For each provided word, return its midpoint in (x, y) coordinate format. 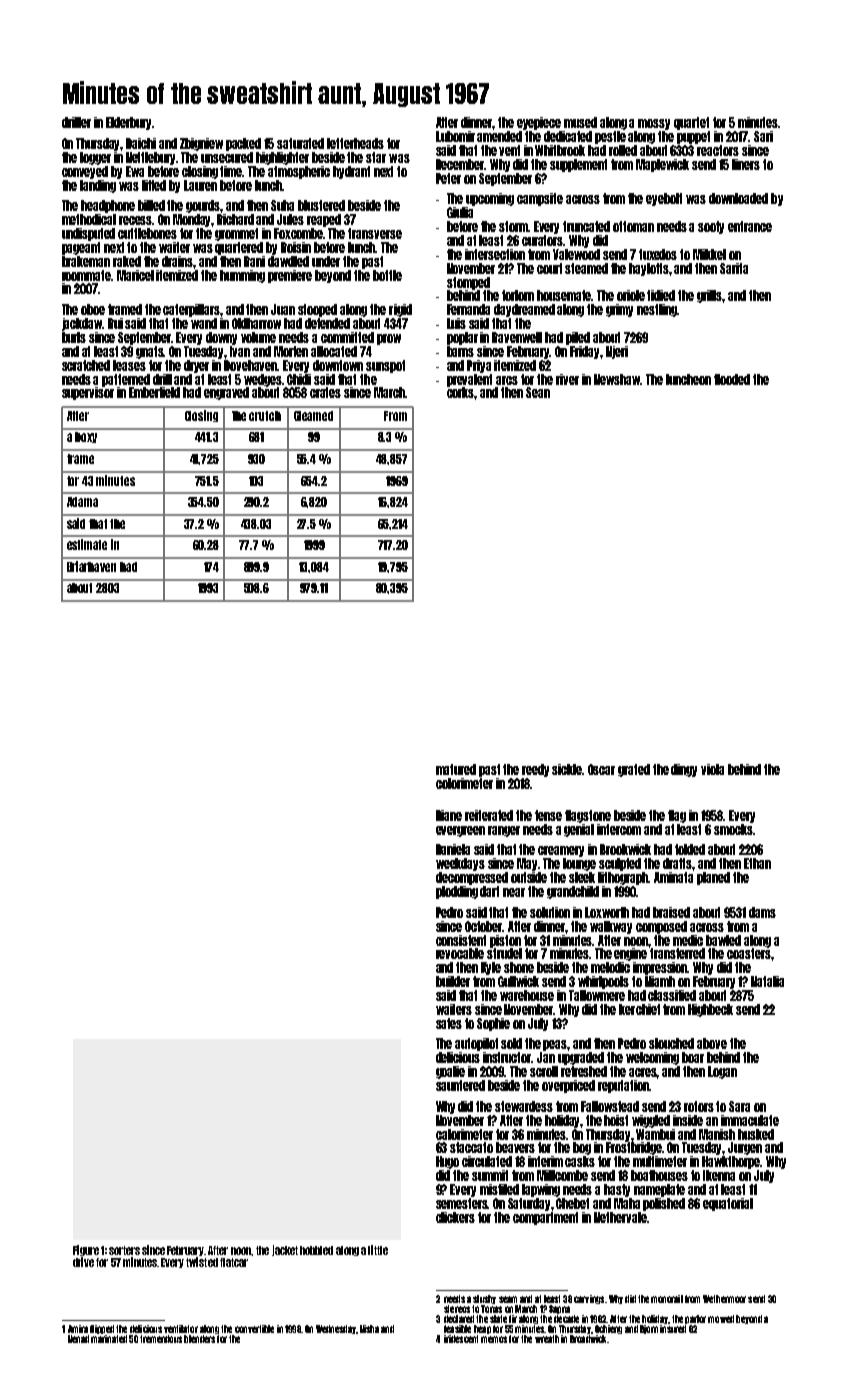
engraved (226, 393)
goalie (450, 1072)
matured (456, 769)
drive (83, 1262)
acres (643, 1073)
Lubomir (455, 136)
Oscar (601, 769)
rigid (400, 310)
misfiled (499, 1189)
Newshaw (617, 379)
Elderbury (128, 123)
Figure (86, 1250)
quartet (691, 123)
